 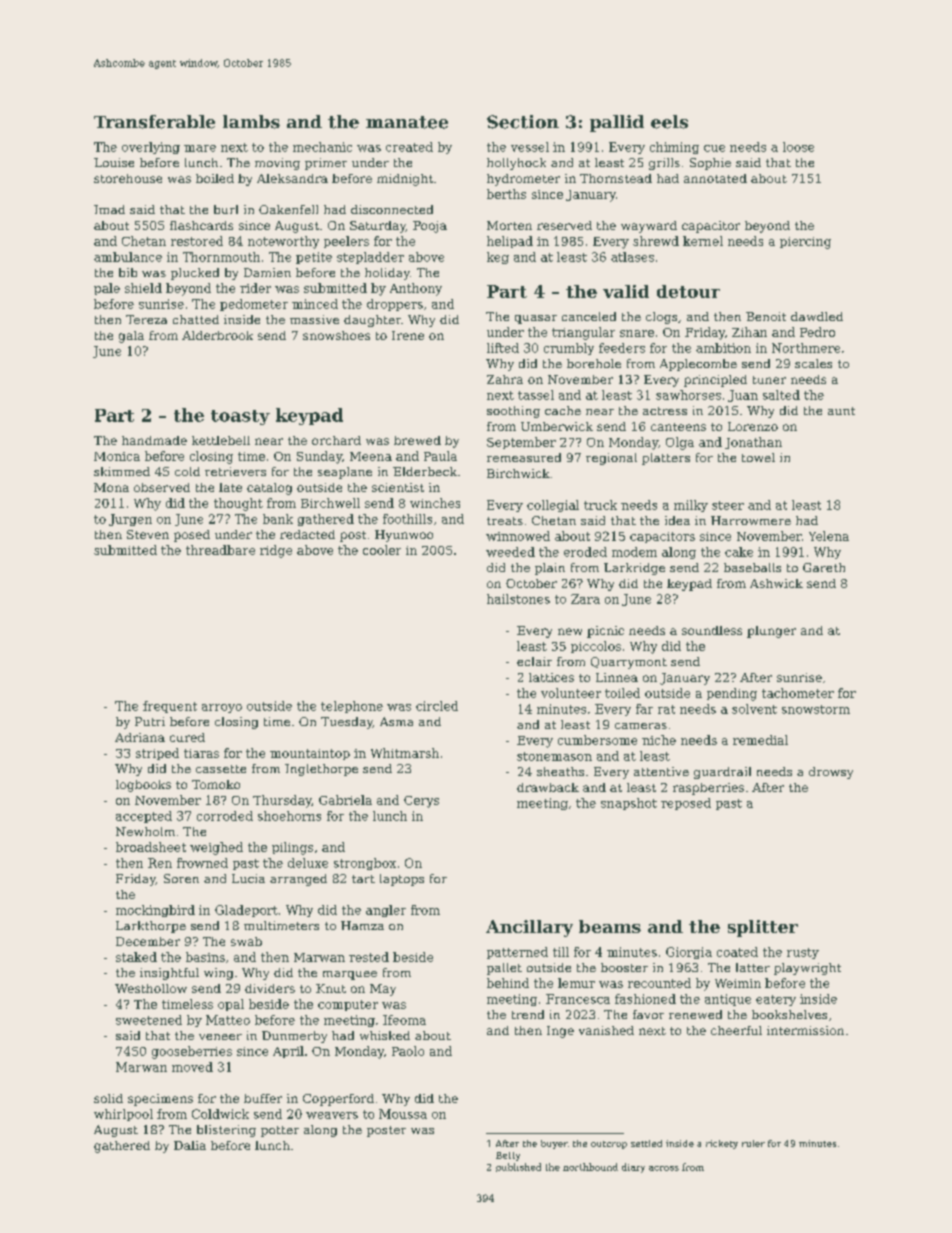 I want to click on soothing, so click(x=513, y=412).
